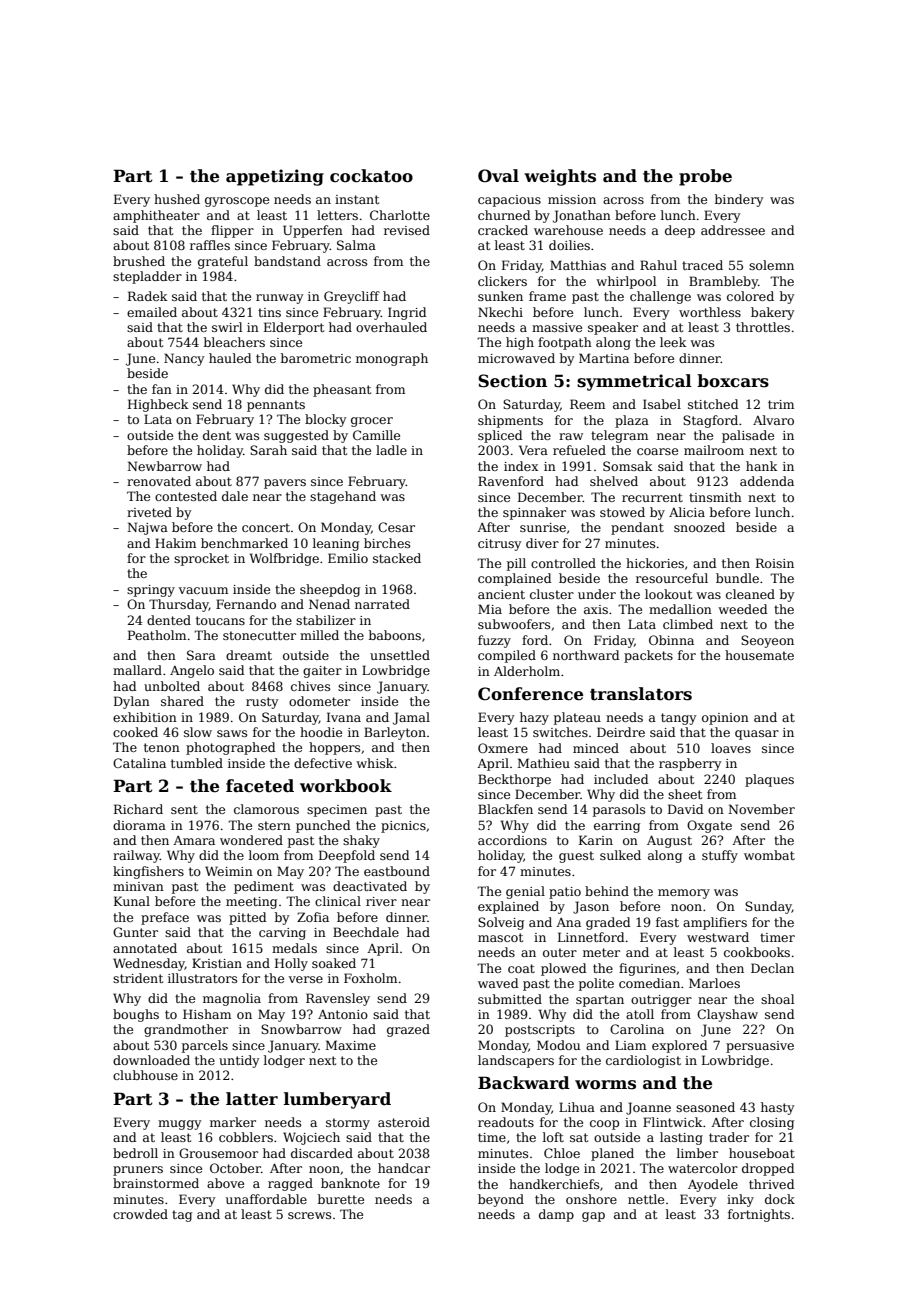  Describe the element at coordinates (165, 918) in the document. I see `preface` at that location.
